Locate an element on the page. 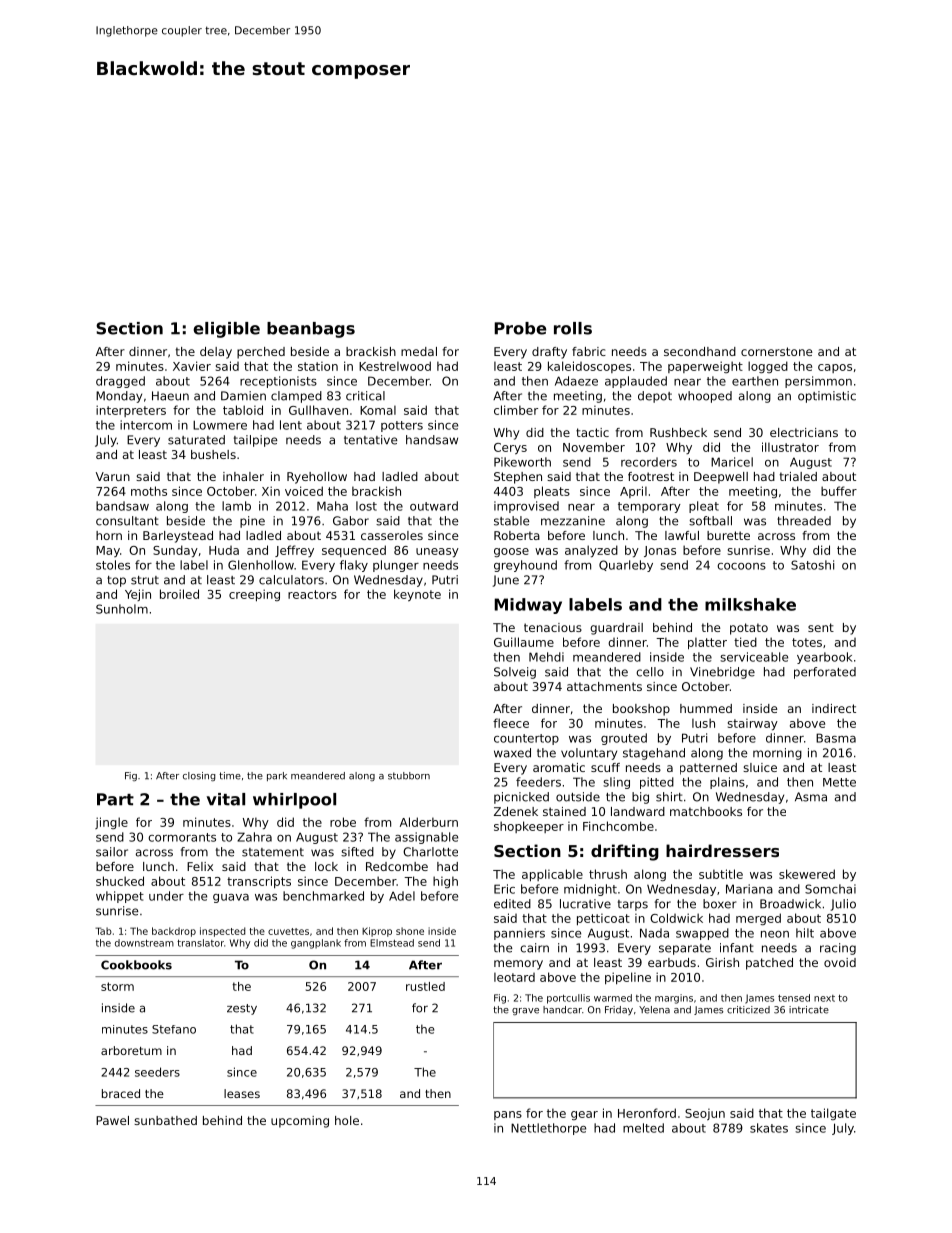 This page has height=1233, width=952. stubborn is located at coordinates (409, 776).
